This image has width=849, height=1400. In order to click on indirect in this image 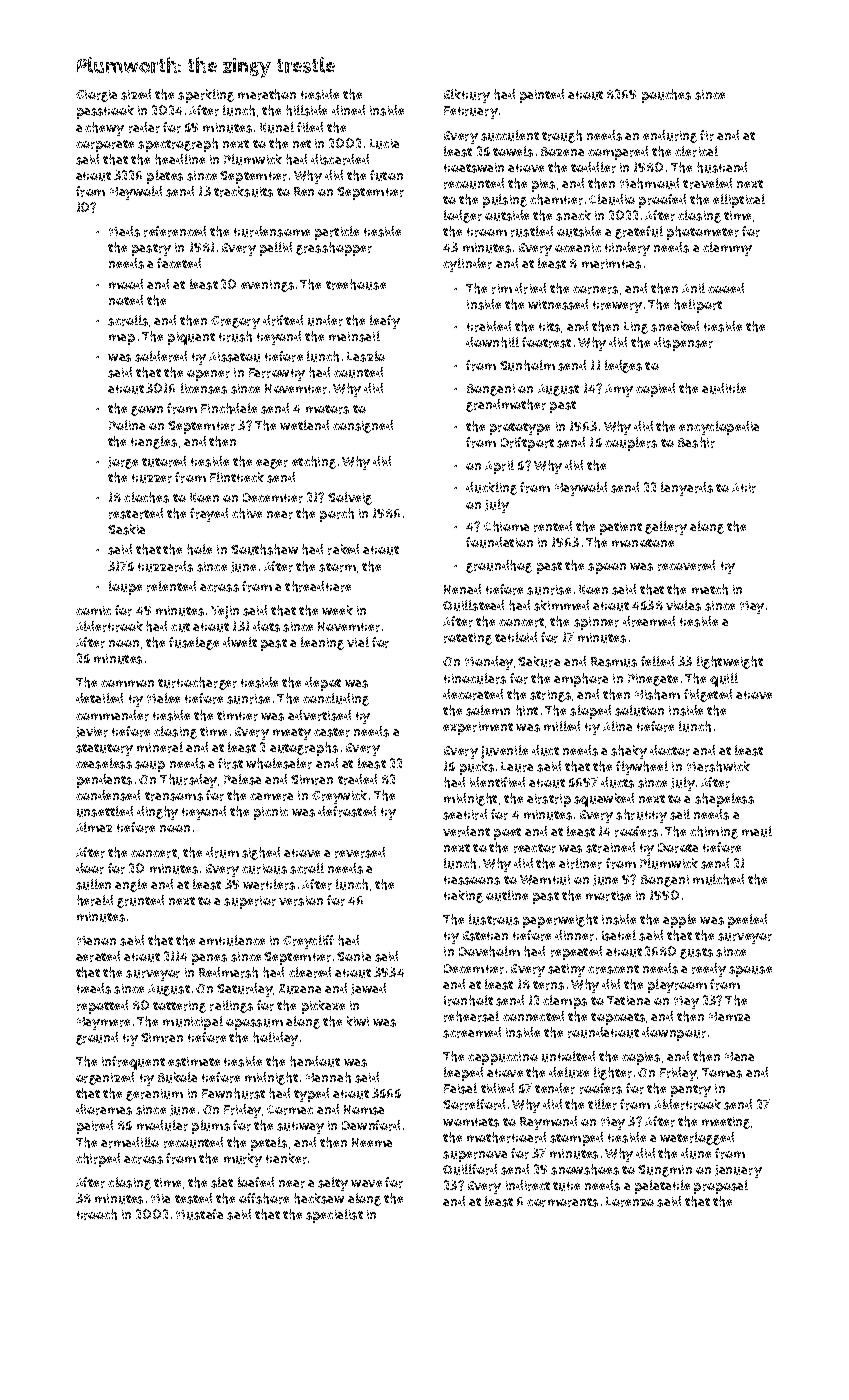, I will do `click(528, 1185)`.
